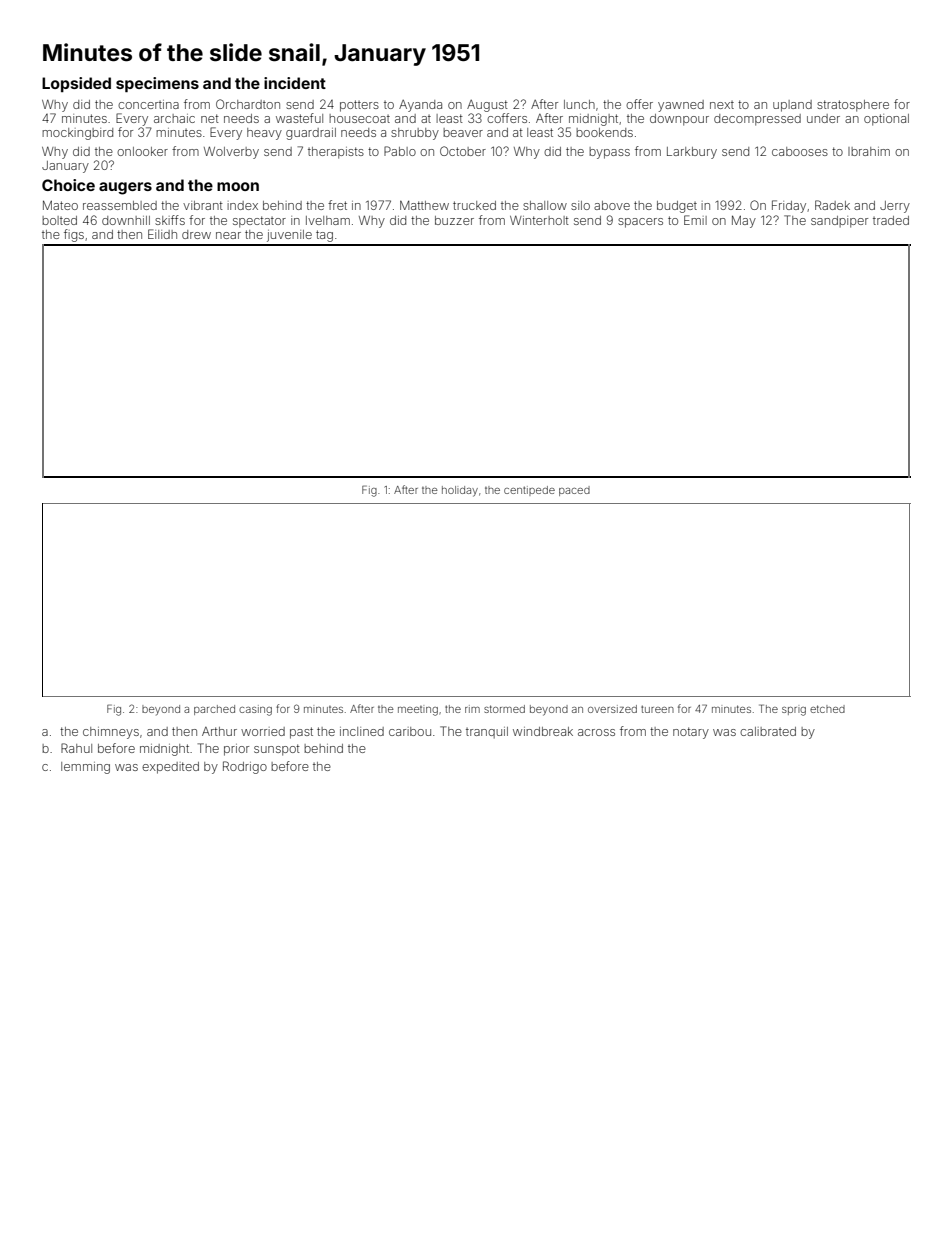 Image resolution: width=952 pixels, height=1233 pixels. I want to click on shrubby, so click(415, 134).
